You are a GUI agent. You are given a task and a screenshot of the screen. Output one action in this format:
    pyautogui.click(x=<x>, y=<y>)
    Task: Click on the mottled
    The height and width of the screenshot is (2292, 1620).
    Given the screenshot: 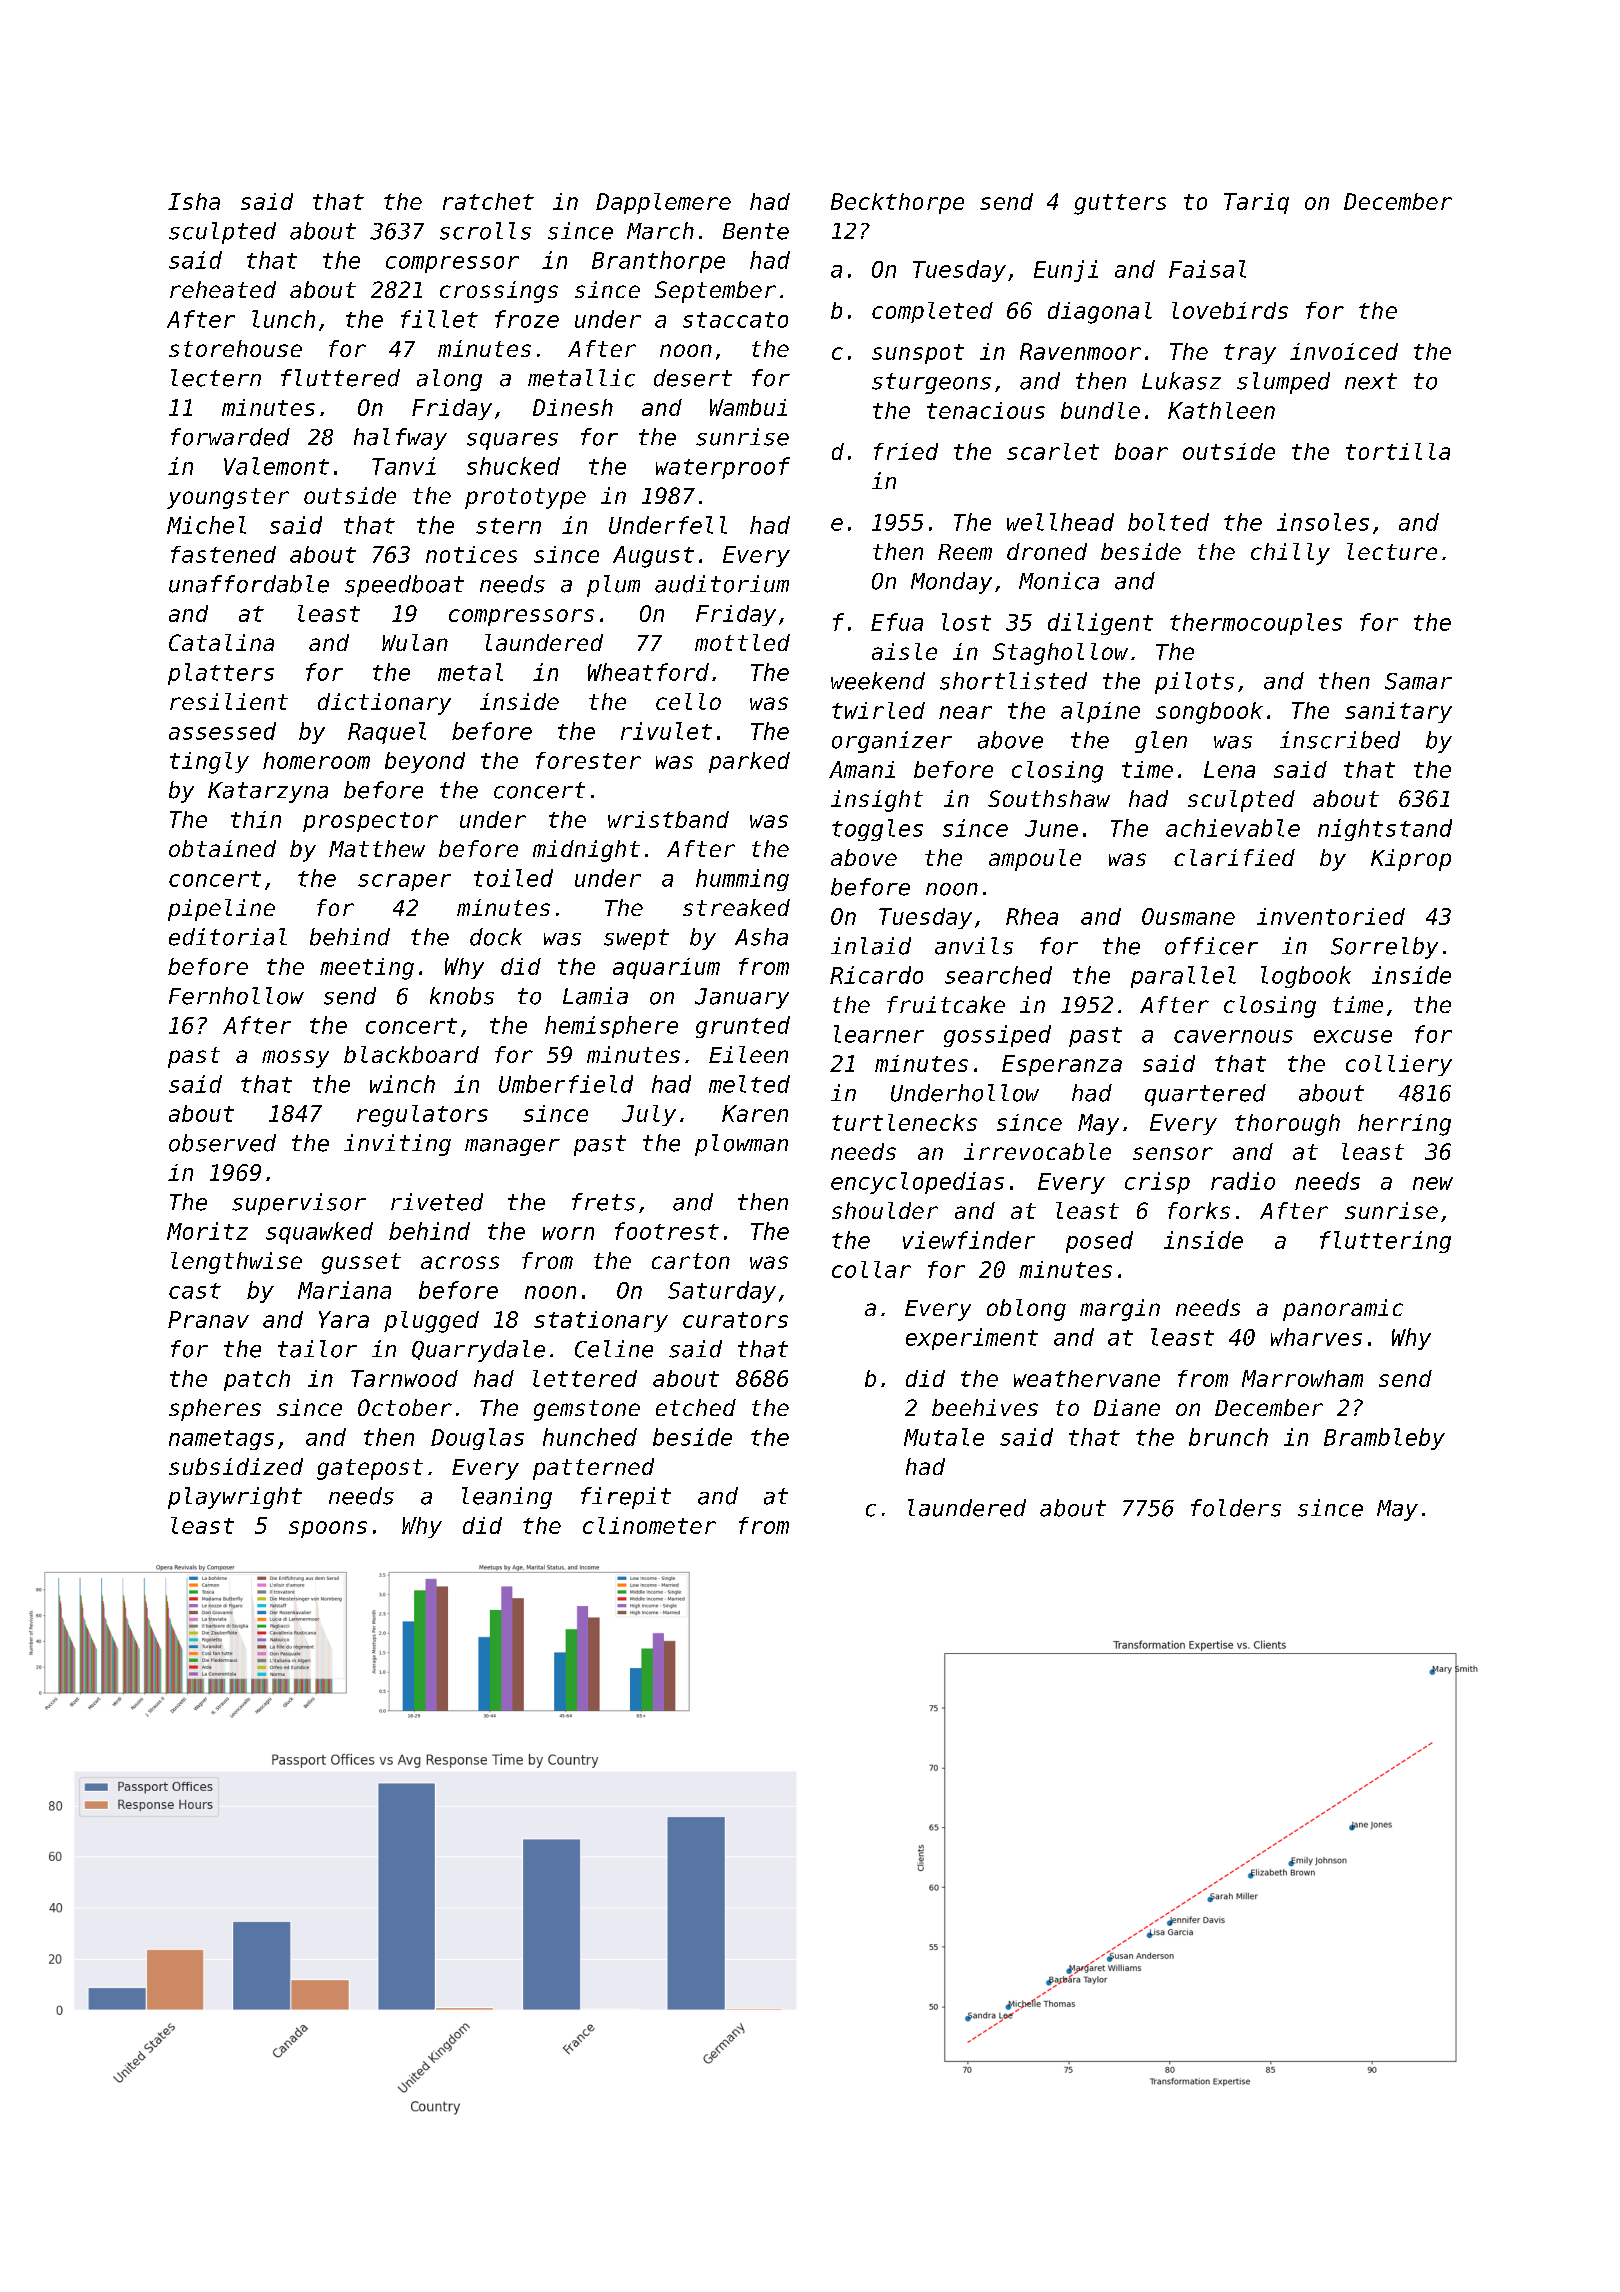 What is the action you would take?
    pyautogui.click(x=742, y=642)
